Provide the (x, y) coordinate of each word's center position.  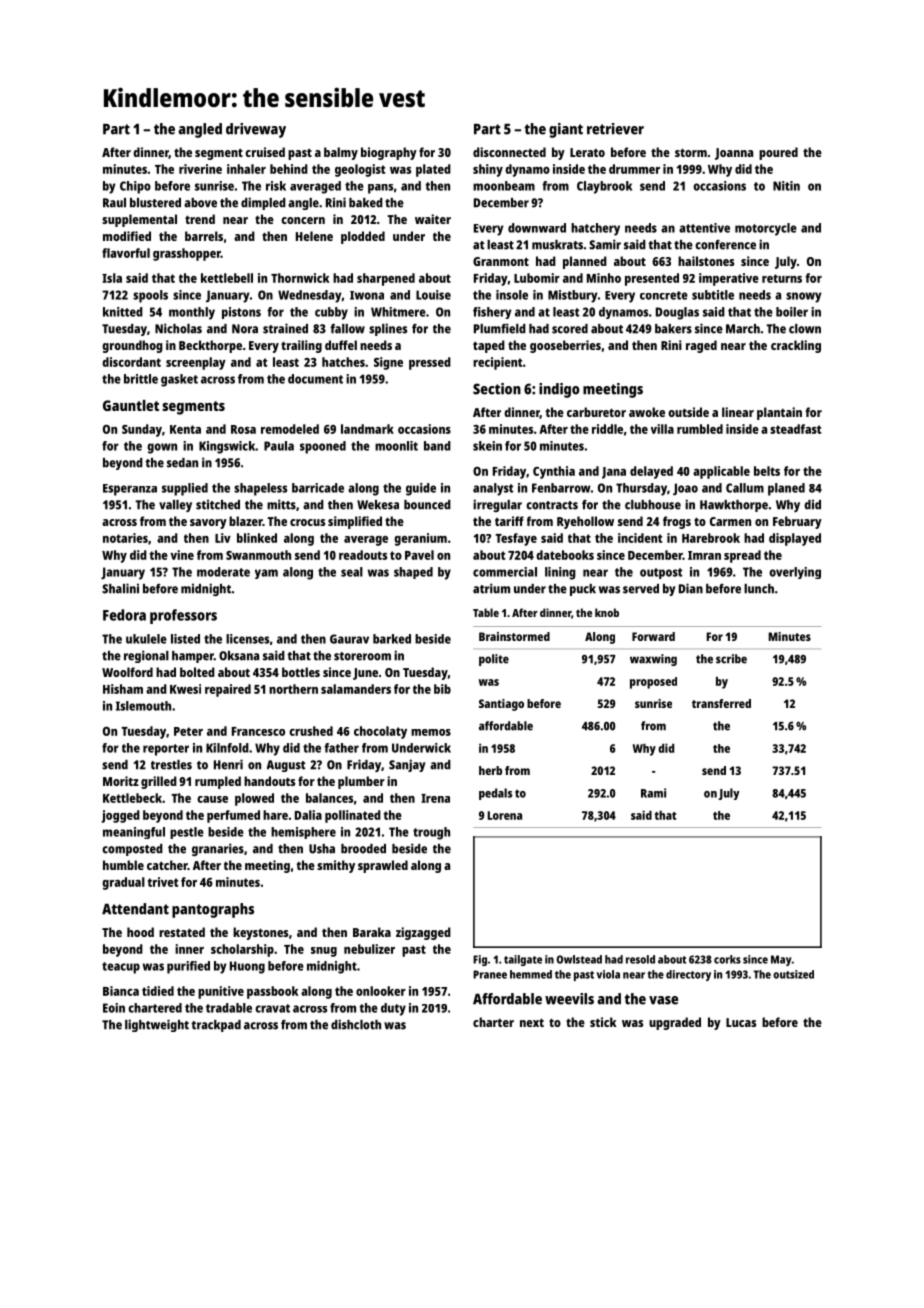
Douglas (677, 313)
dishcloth (356, 1024)
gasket (179, 380)
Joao (685, 489)
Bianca (121, 991)
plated (433, 170)
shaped (413, 573)
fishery (492, 313)
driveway (256, 130)
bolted (197, 672)
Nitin (786, 186)
